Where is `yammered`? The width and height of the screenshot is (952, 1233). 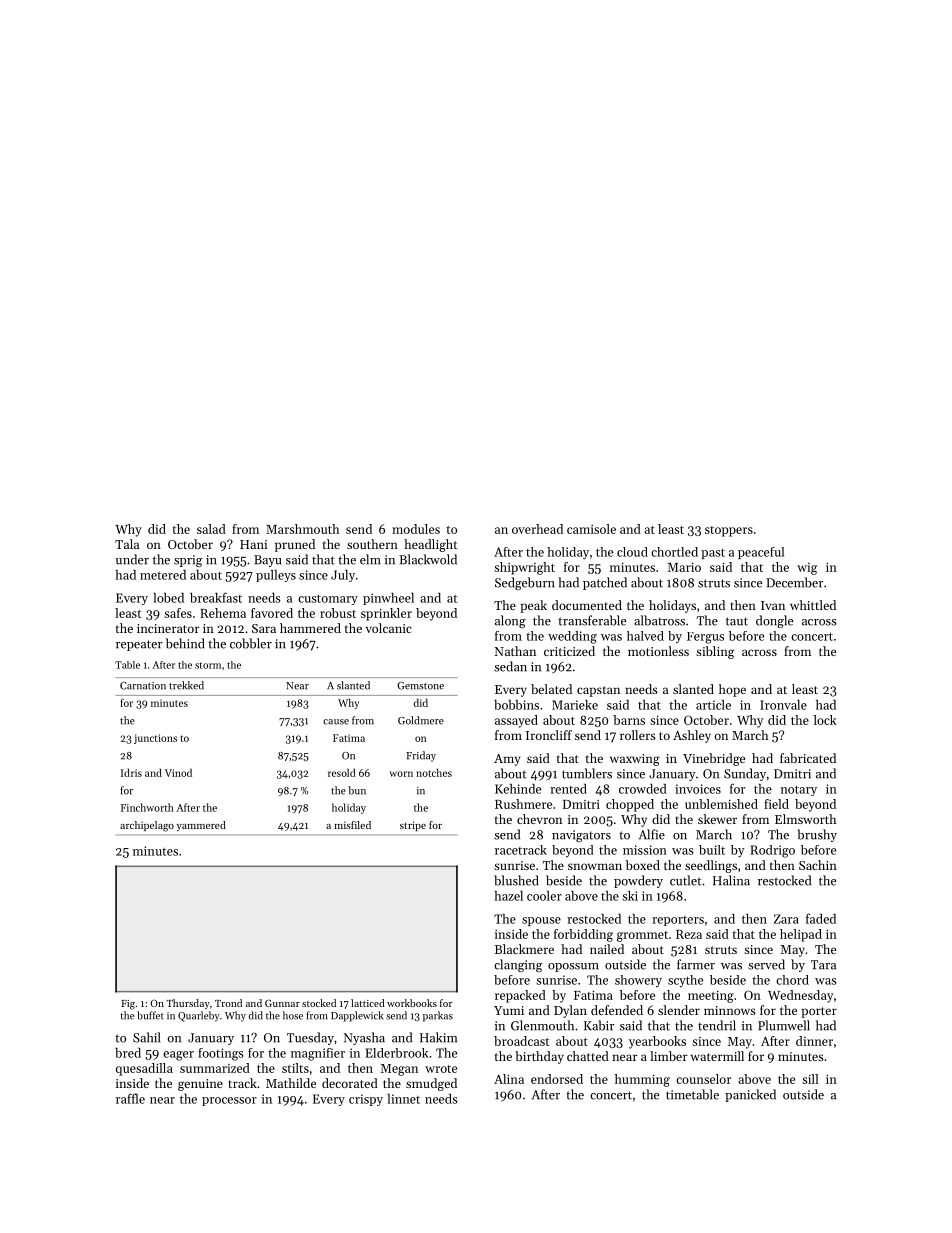 yammered is located at coordinates (201, 826).
